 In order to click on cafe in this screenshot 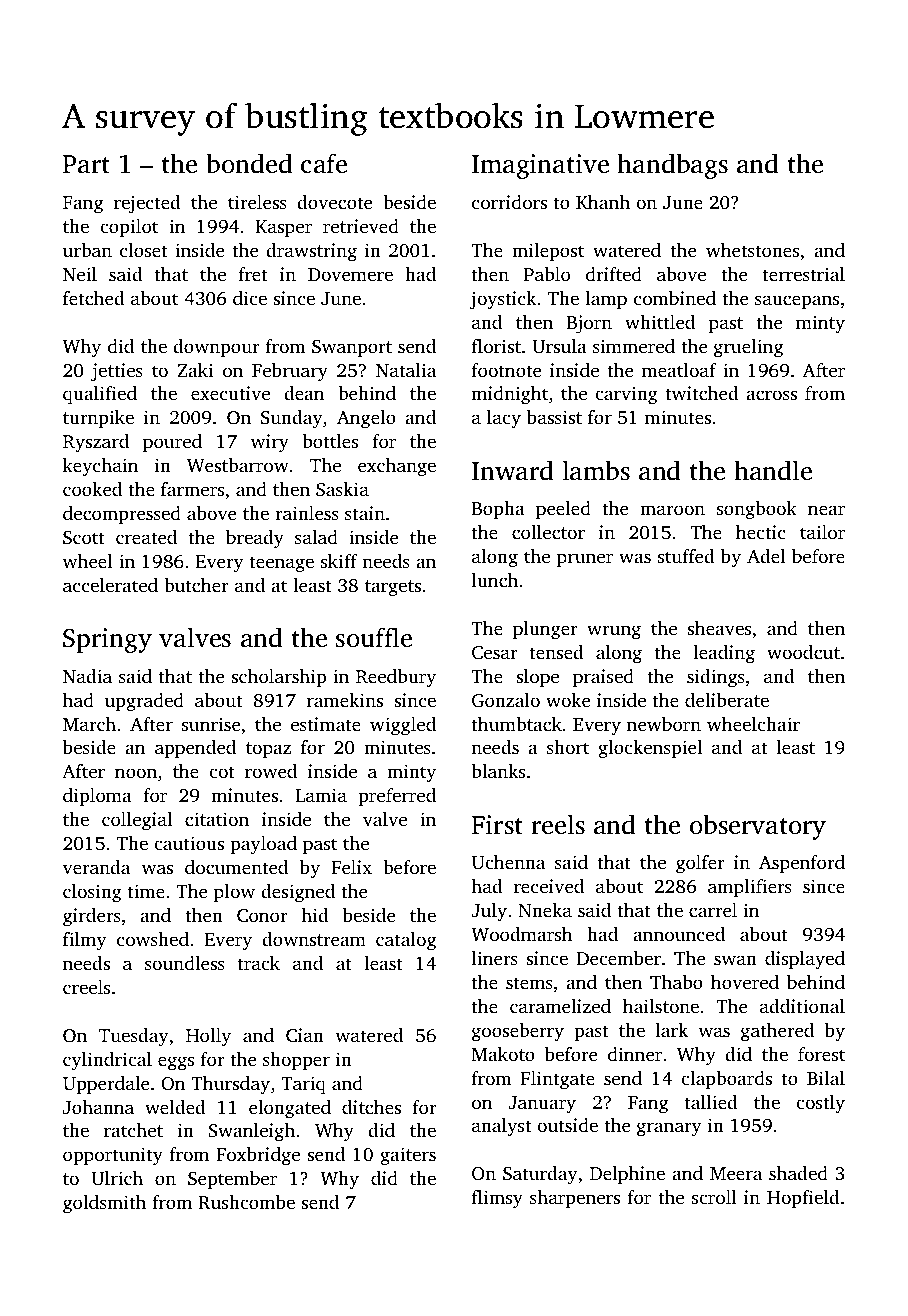, I will do `click(324, 163)`.
